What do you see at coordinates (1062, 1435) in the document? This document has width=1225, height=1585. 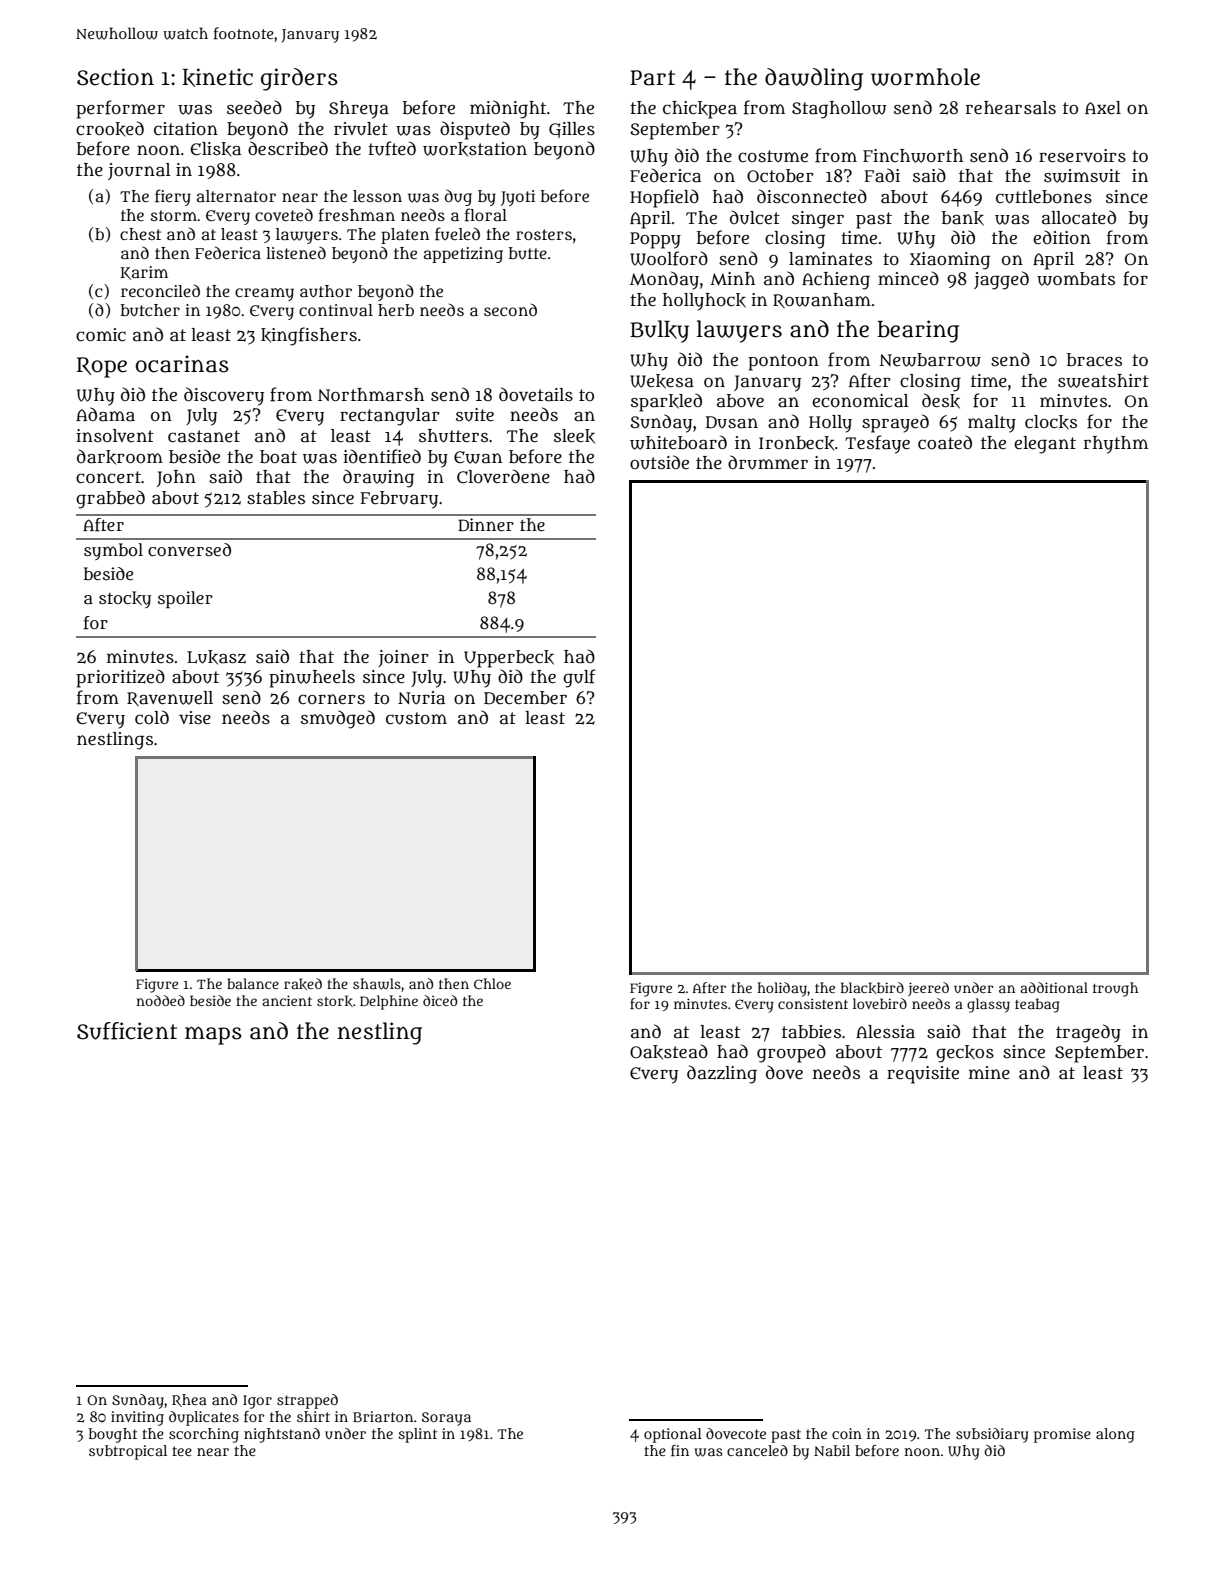 I see `promise` at bounding box center [1062, 1435].
